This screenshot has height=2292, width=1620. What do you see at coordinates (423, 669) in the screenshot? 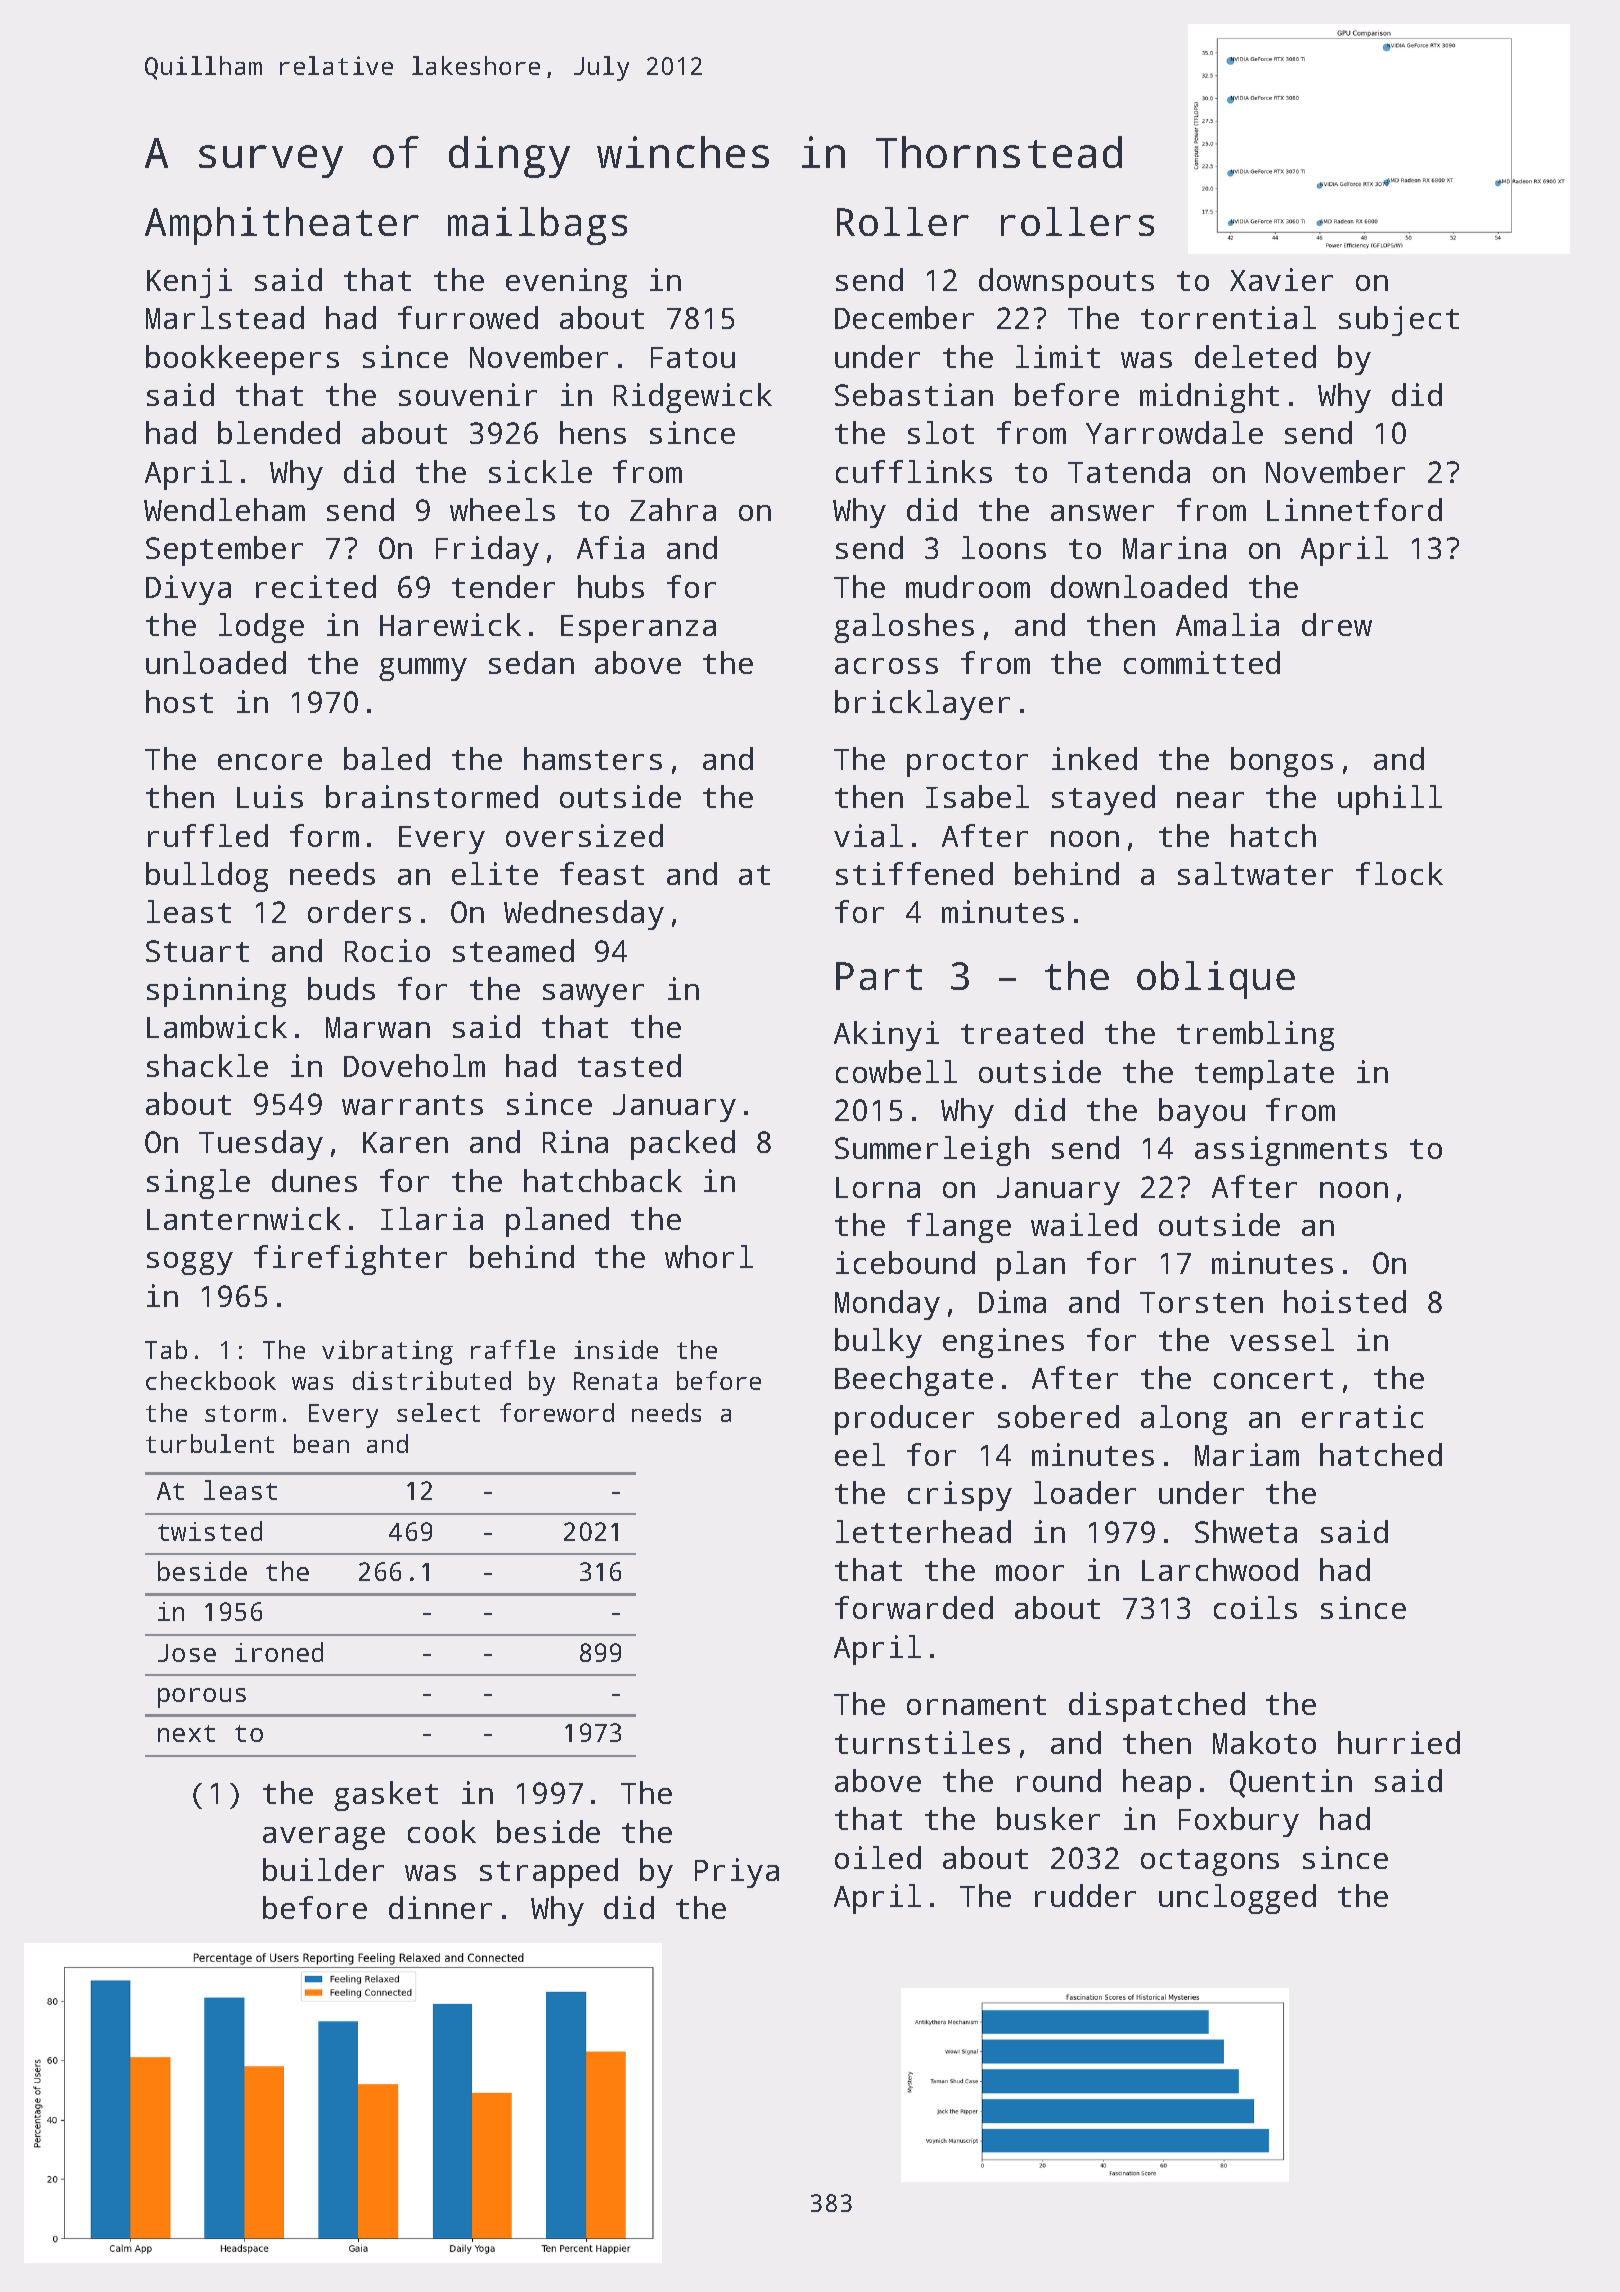
I see `gummy` at bounding box center [423, 669].
